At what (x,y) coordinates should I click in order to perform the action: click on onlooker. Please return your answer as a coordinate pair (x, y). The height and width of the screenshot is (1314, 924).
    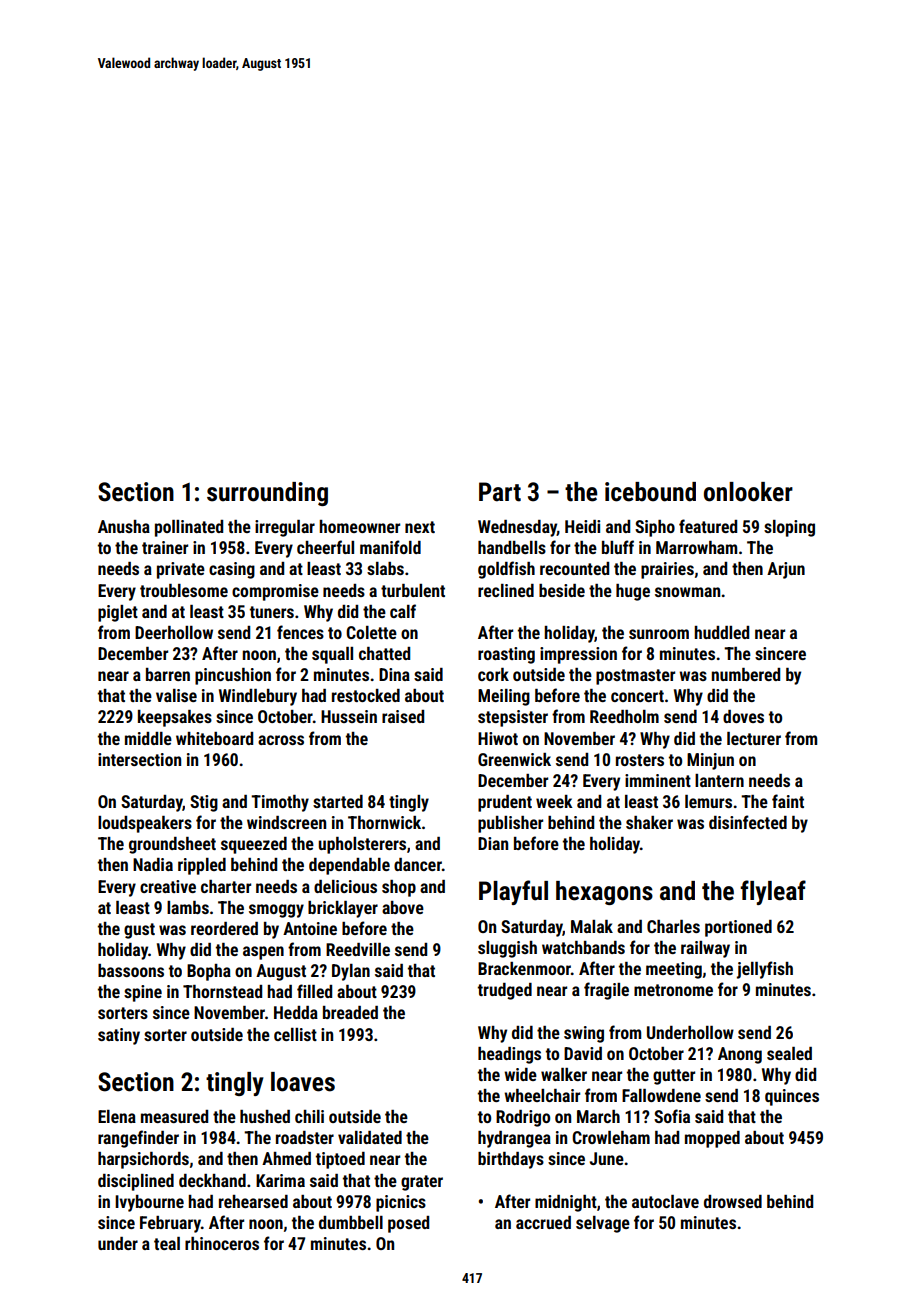
    Looking at the image, I should click on (748, 492).
